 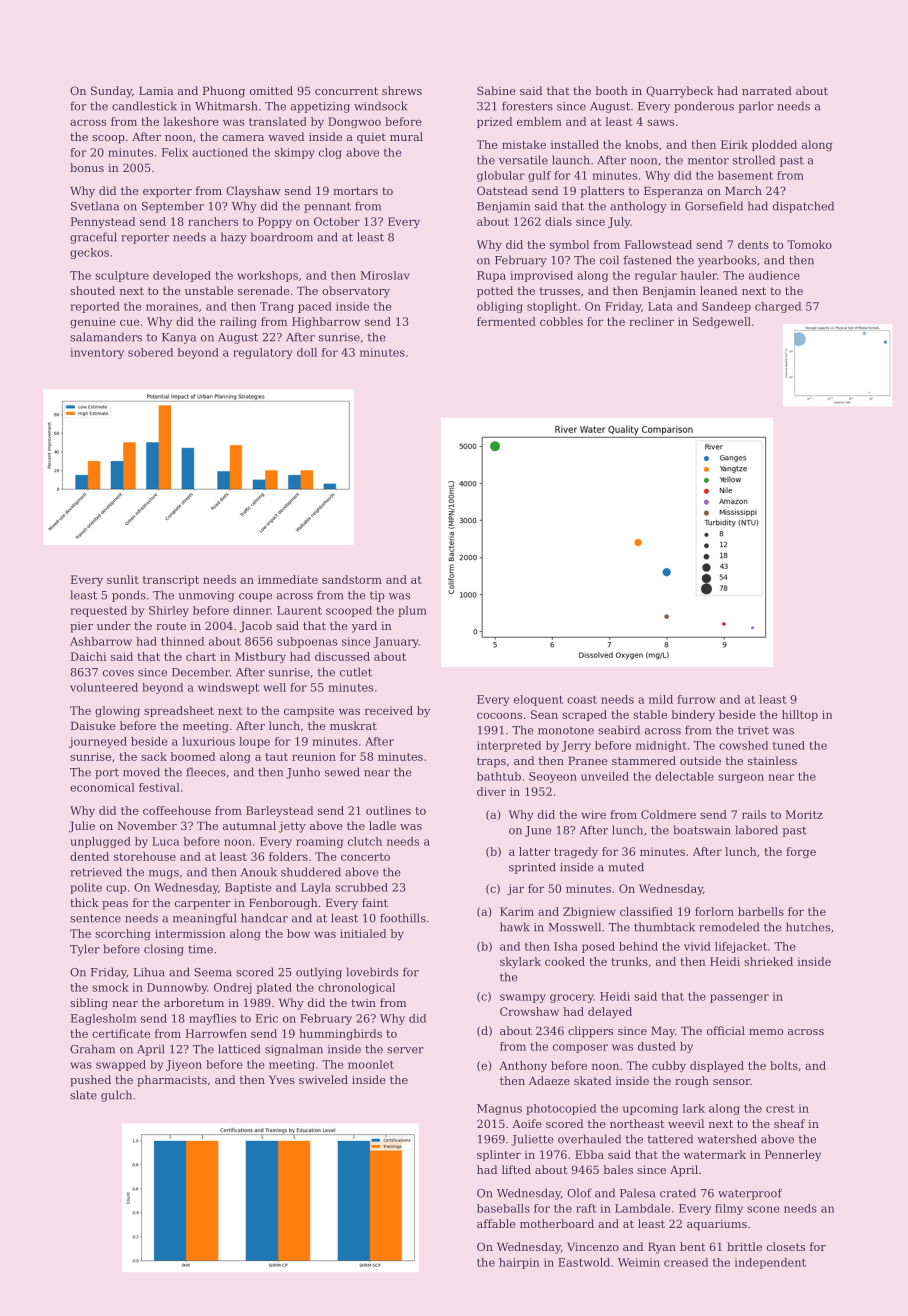 I want to click on narrated, so click(x=767, y=90).
